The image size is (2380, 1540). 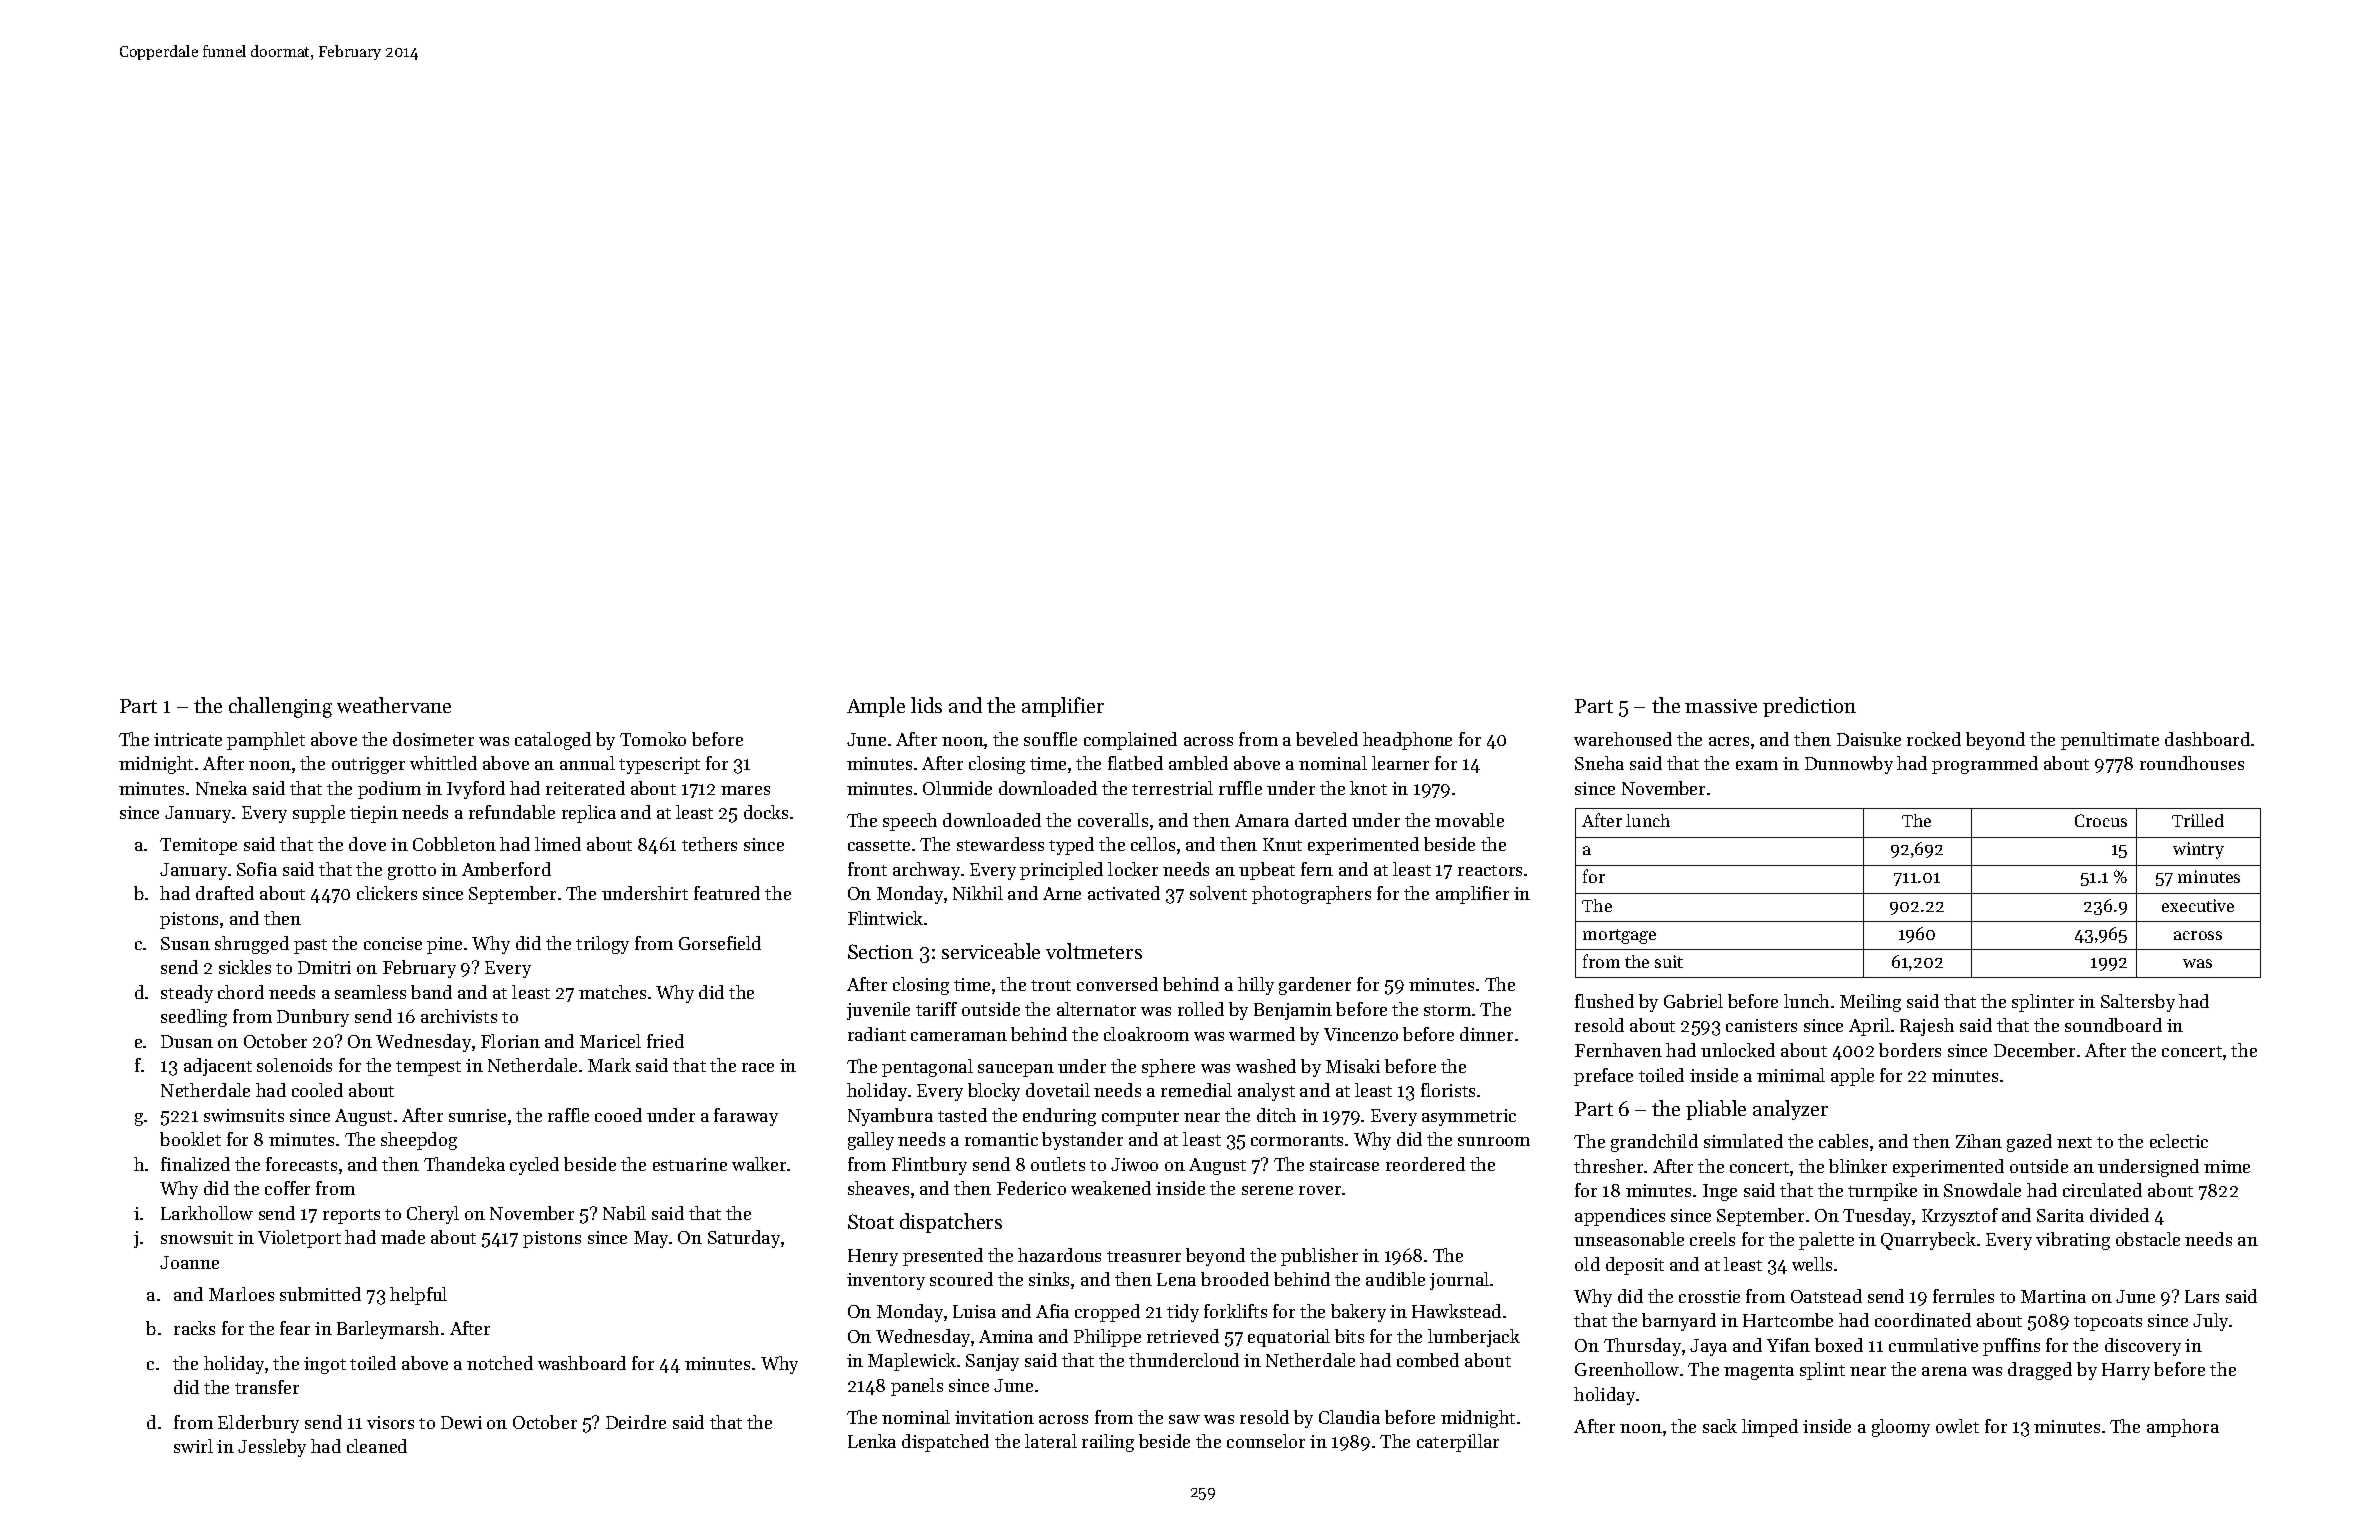 I want to click on railing, so click(x=1108, y=1443).
